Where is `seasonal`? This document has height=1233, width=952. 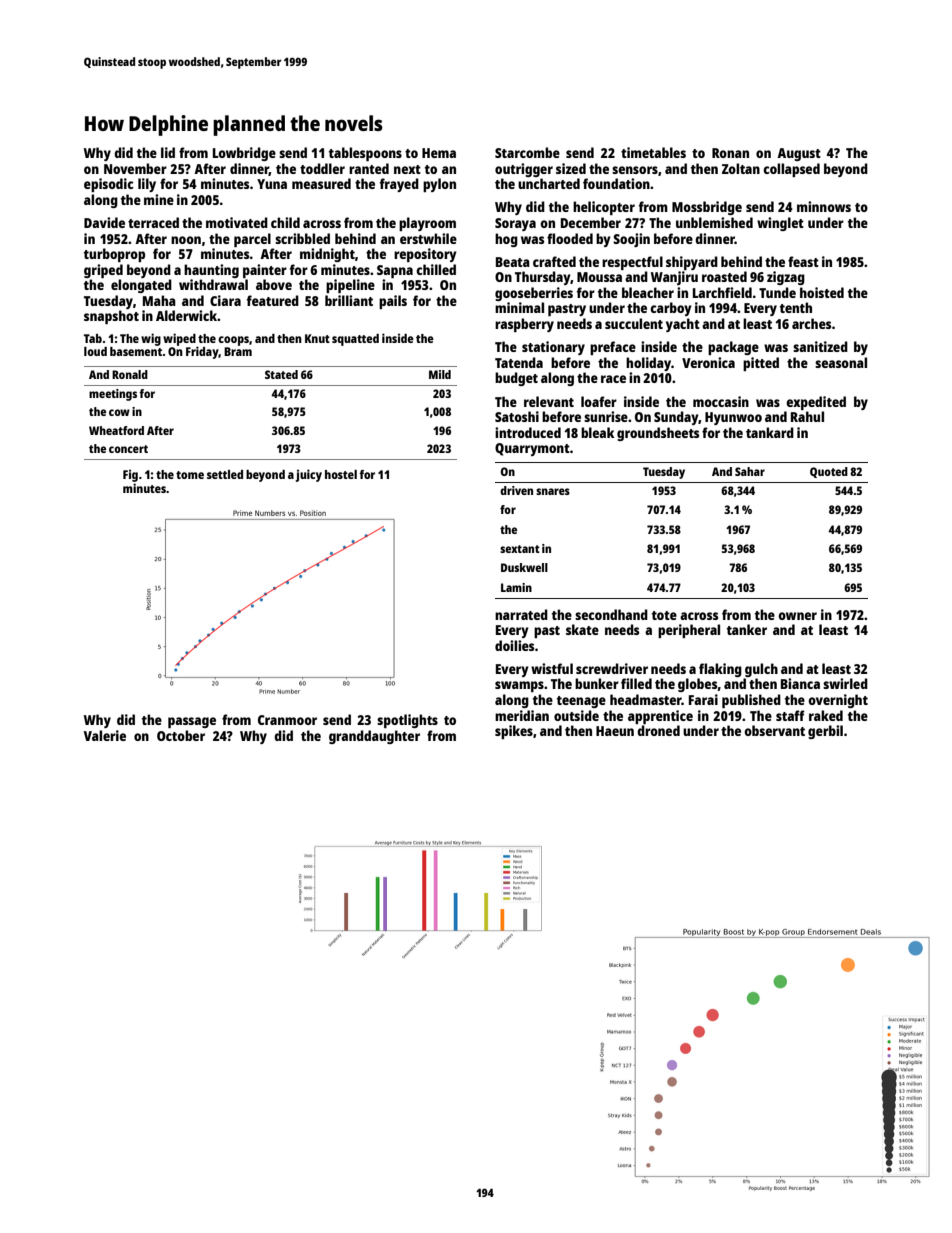
seasonal is located at coordinates (841, 362).
